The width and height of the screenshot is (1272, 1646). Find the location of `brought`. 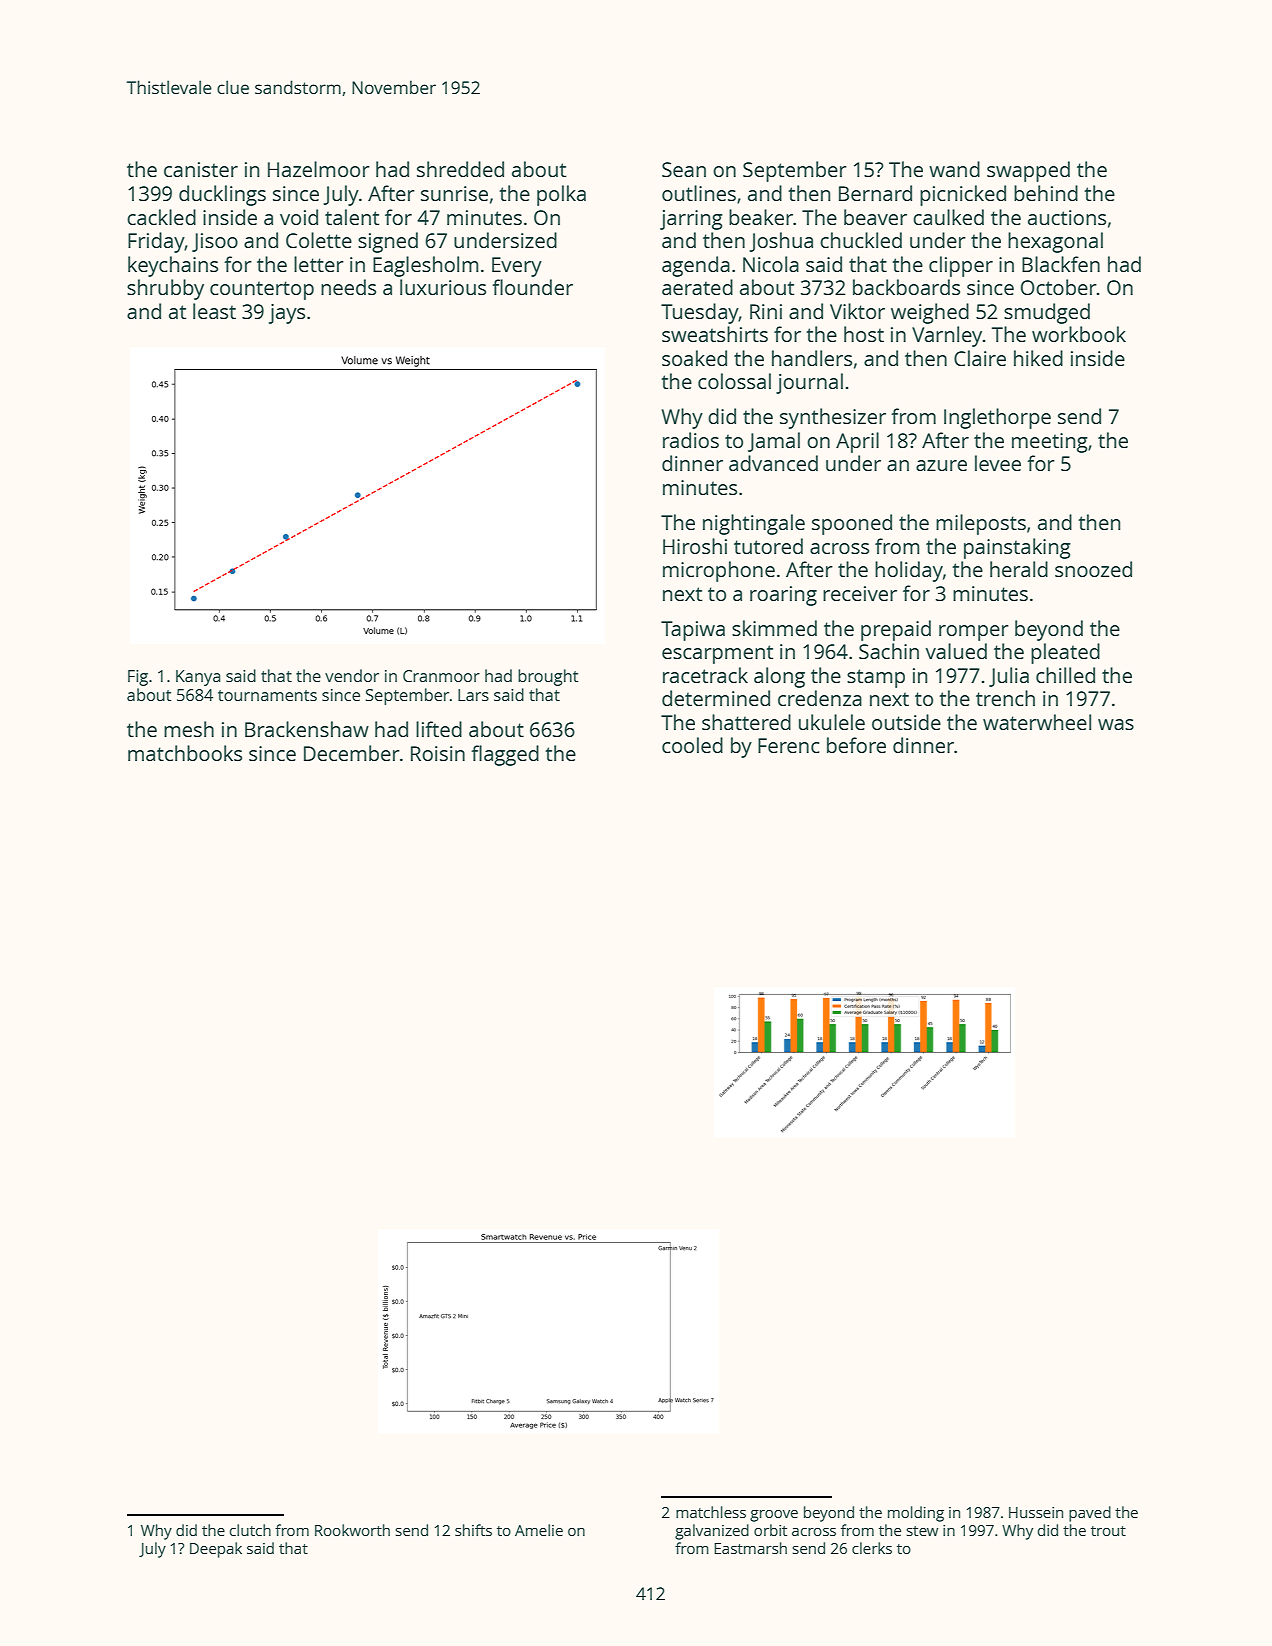

brought is located at coordinates (548, 677).
